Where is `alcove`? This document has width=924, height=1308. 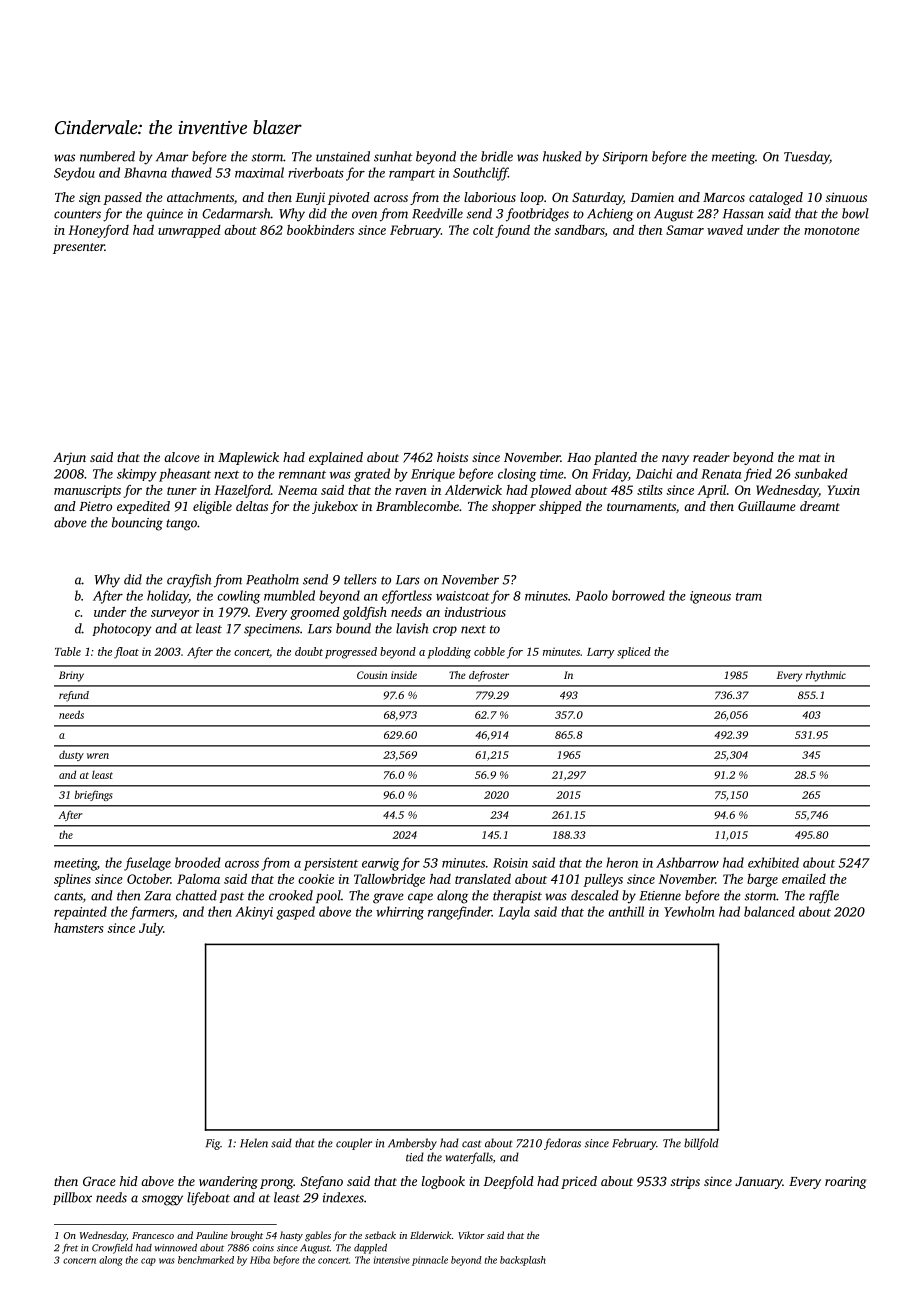 alcove is located at coordinates (182, 457).
